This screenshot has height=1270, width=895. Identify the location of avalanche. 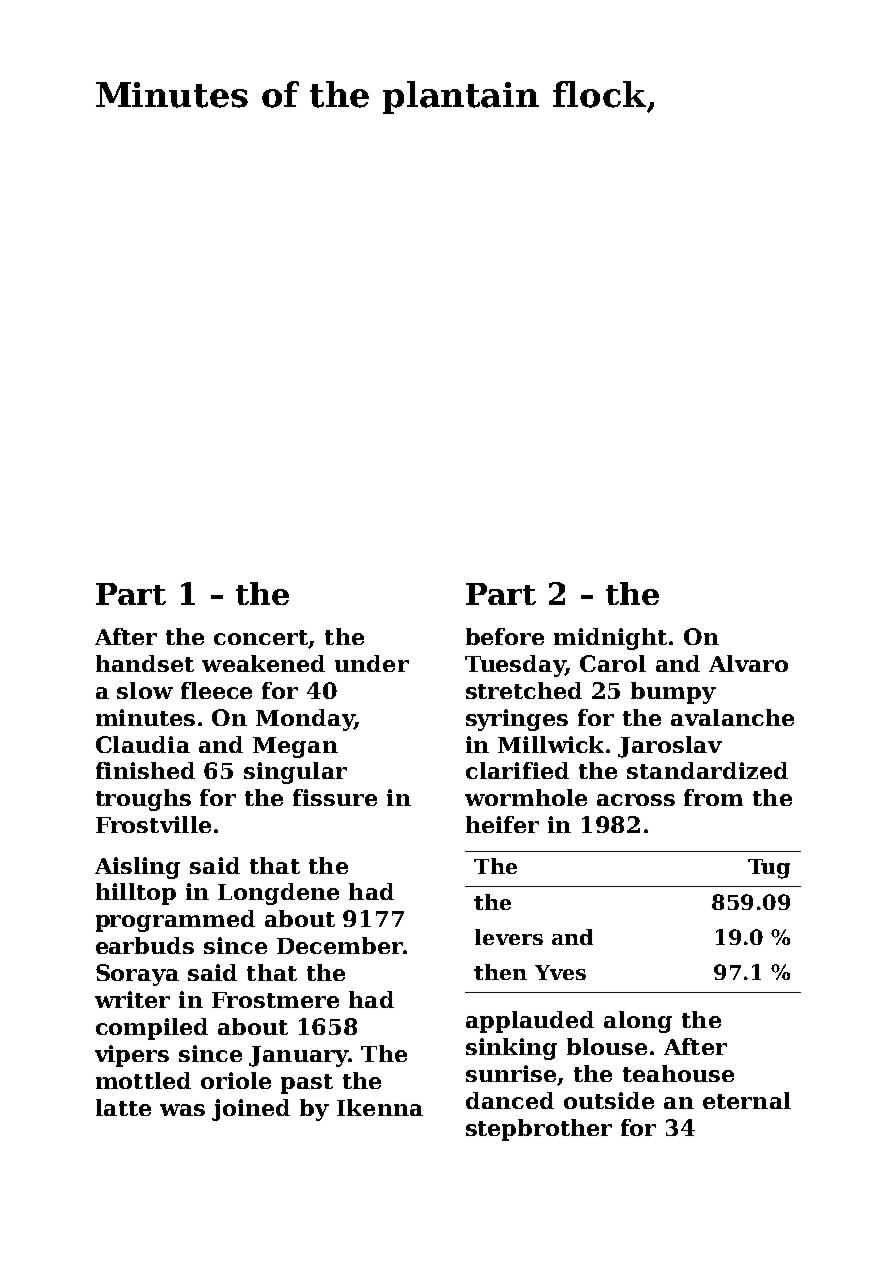
(732, 717).
